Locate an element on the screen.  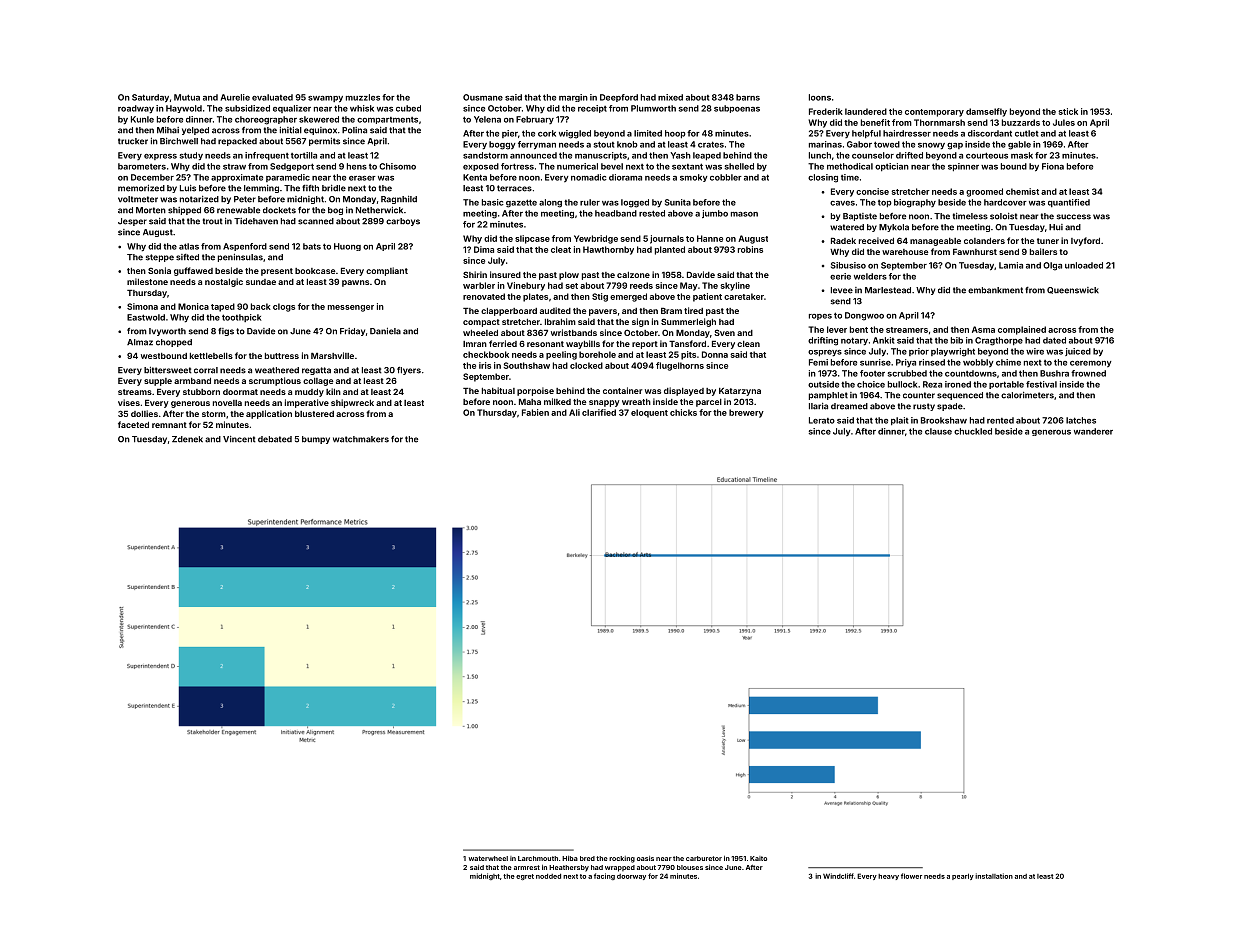
egret is located at coordinates (525, 877).
